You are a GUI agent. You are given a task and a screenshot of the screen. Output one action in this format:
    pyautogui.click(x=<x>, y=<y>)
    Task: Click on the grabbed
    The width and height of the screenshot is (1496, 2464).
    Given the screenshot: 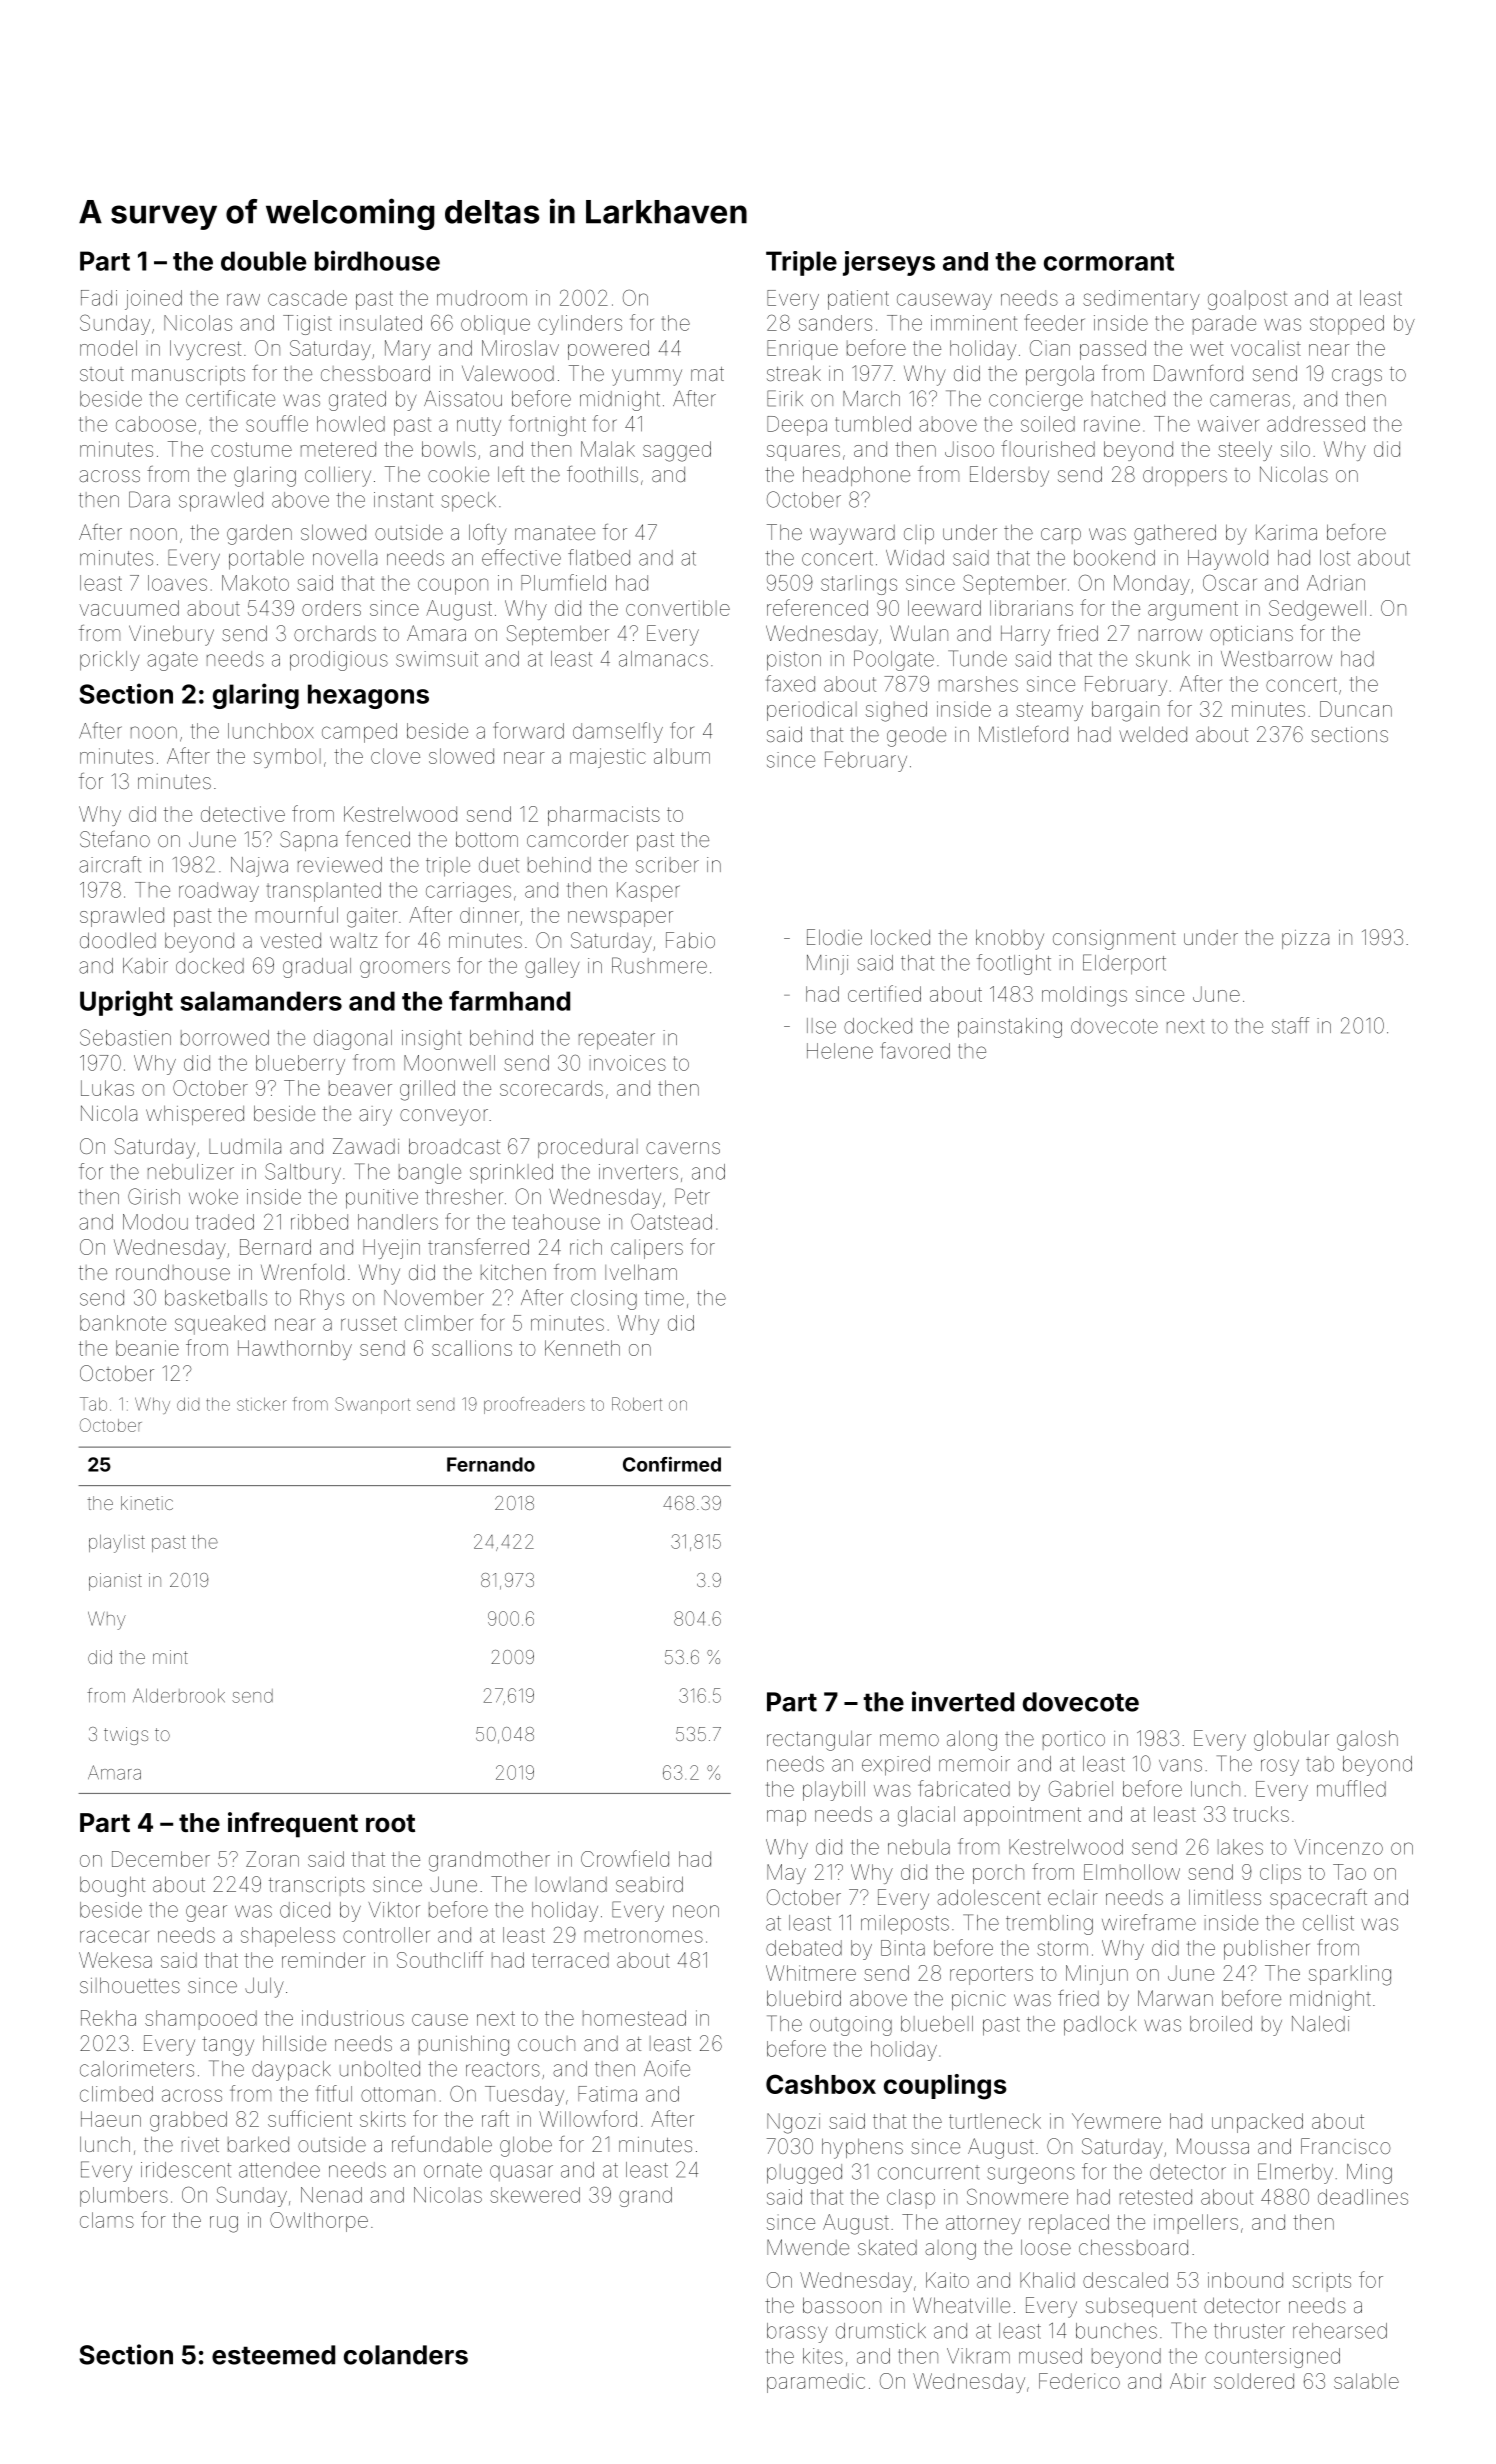 What is the action you would take?
    pyautogui.click(x=188, y=2121)
